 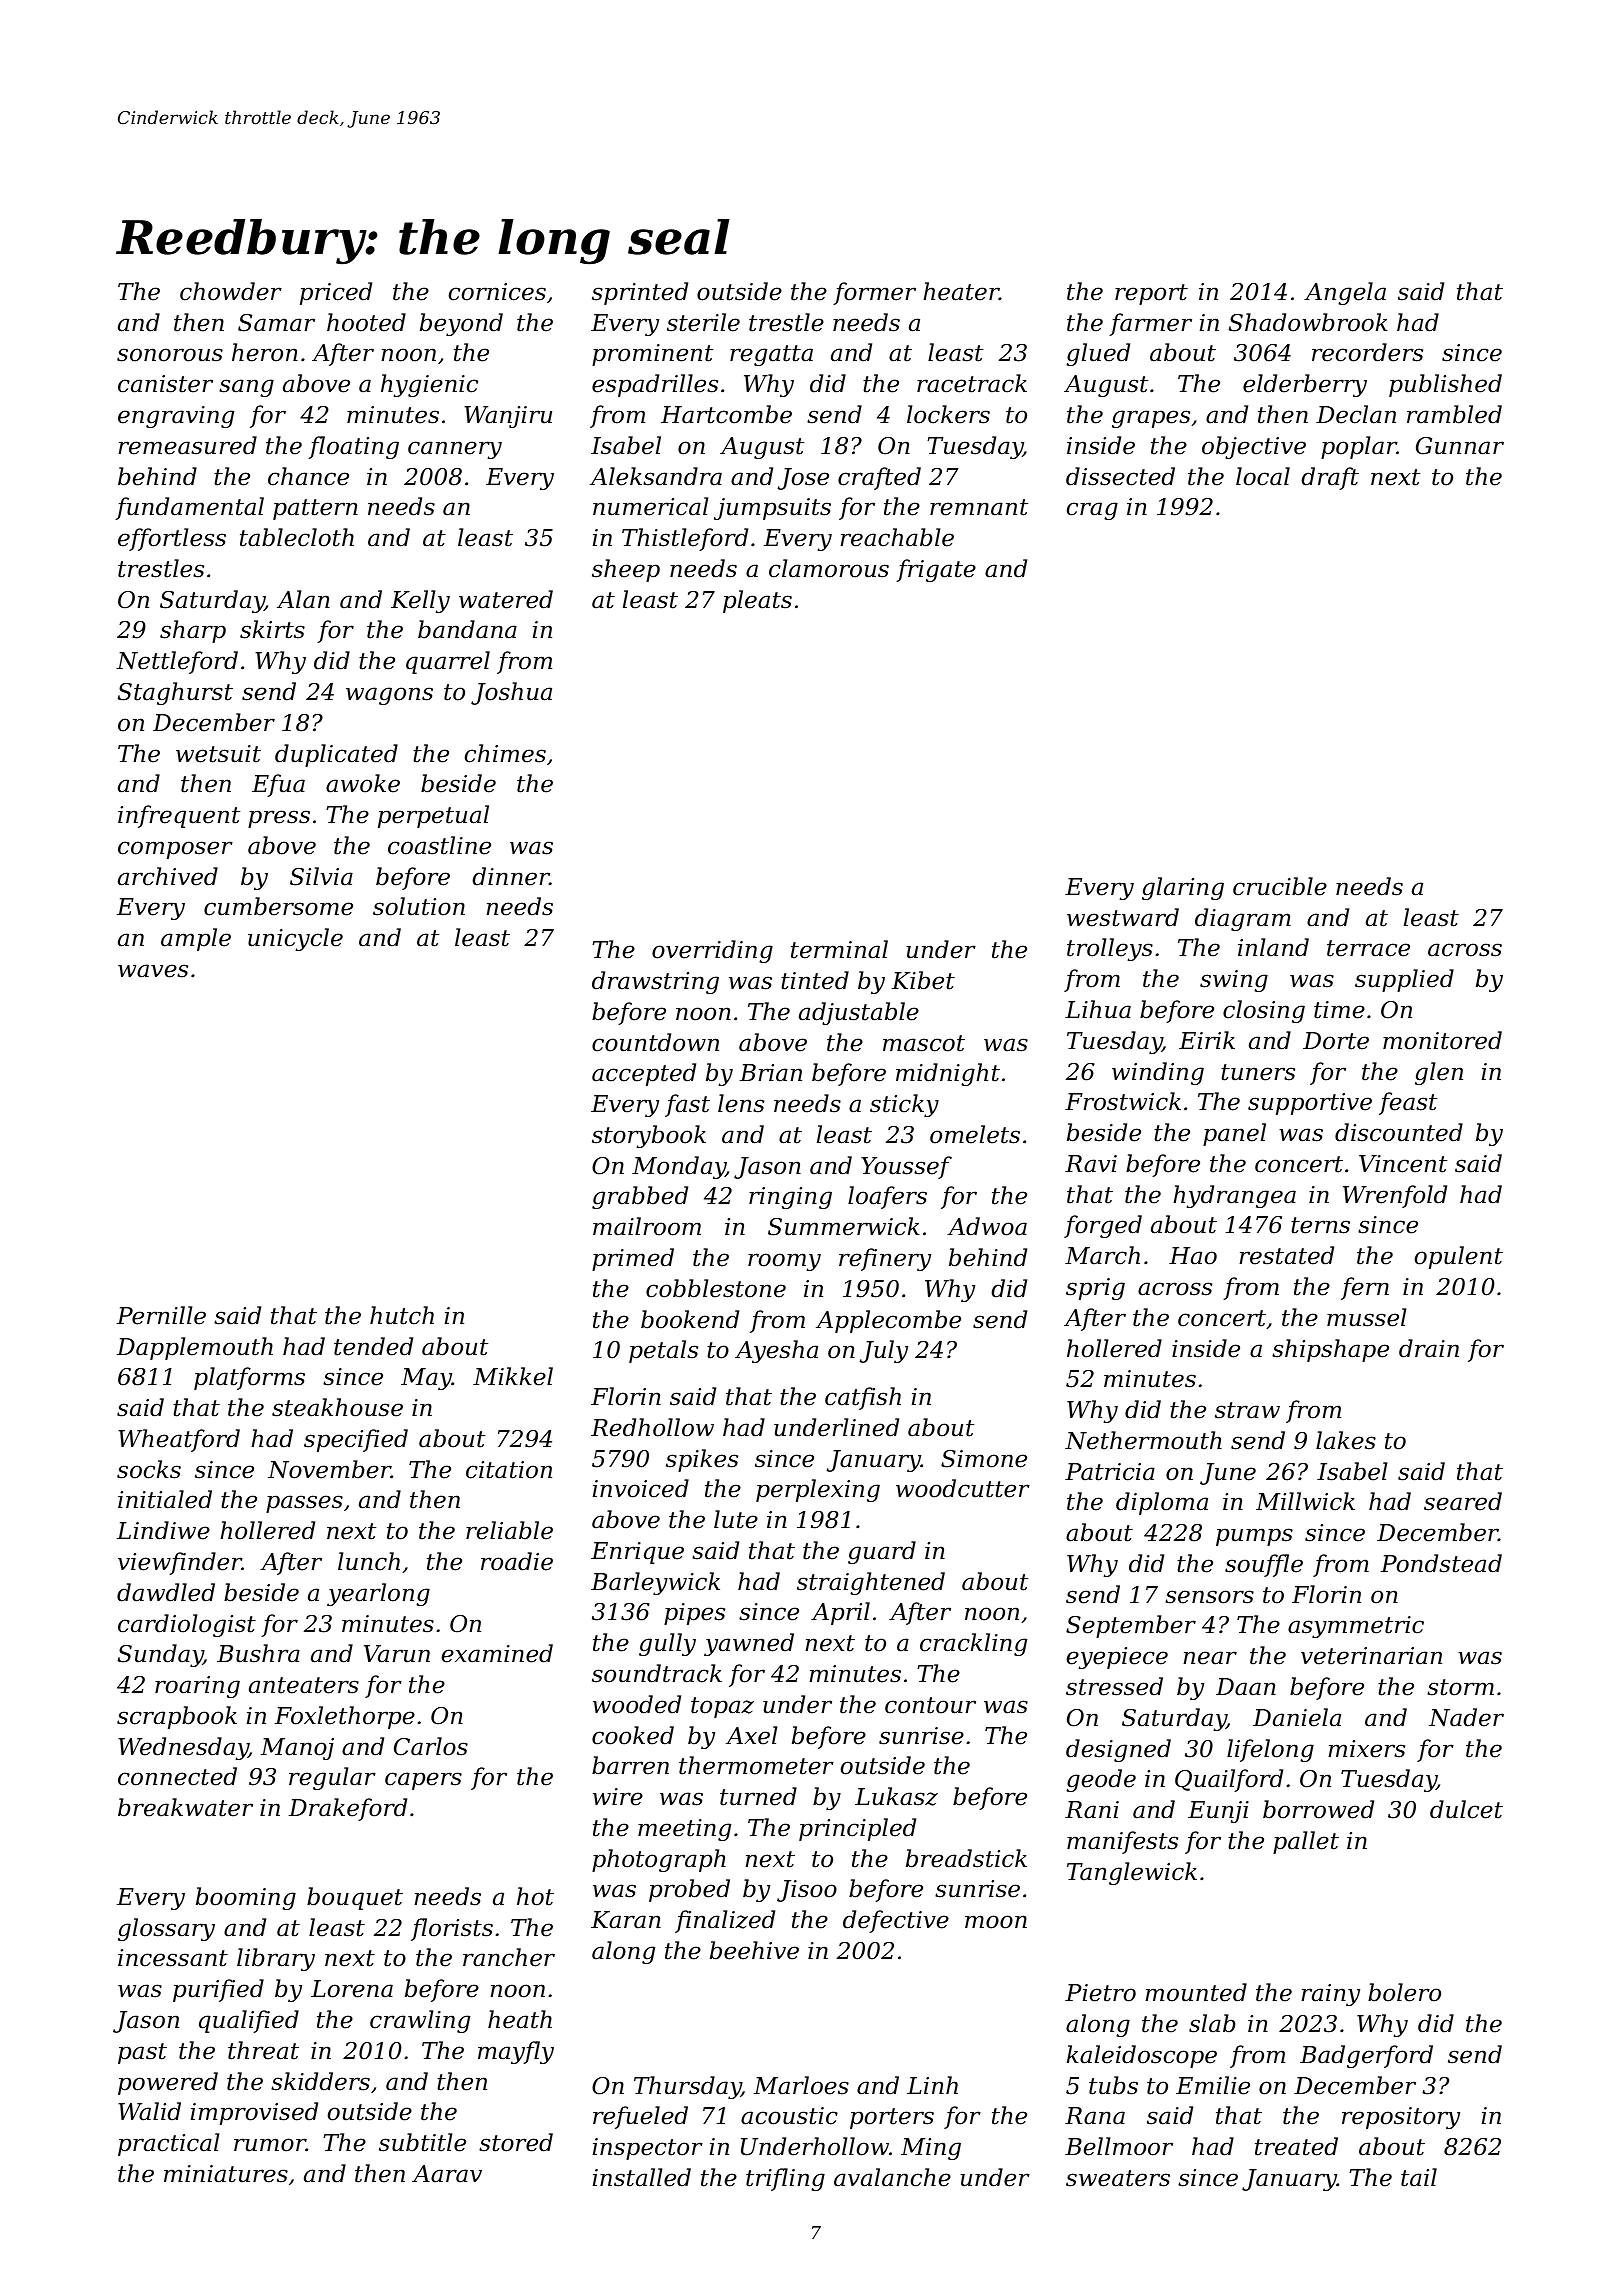 What do you see at coordinates (276, 323) in the screenshot?
I see `Samar` at bounding box center [276, 323].
